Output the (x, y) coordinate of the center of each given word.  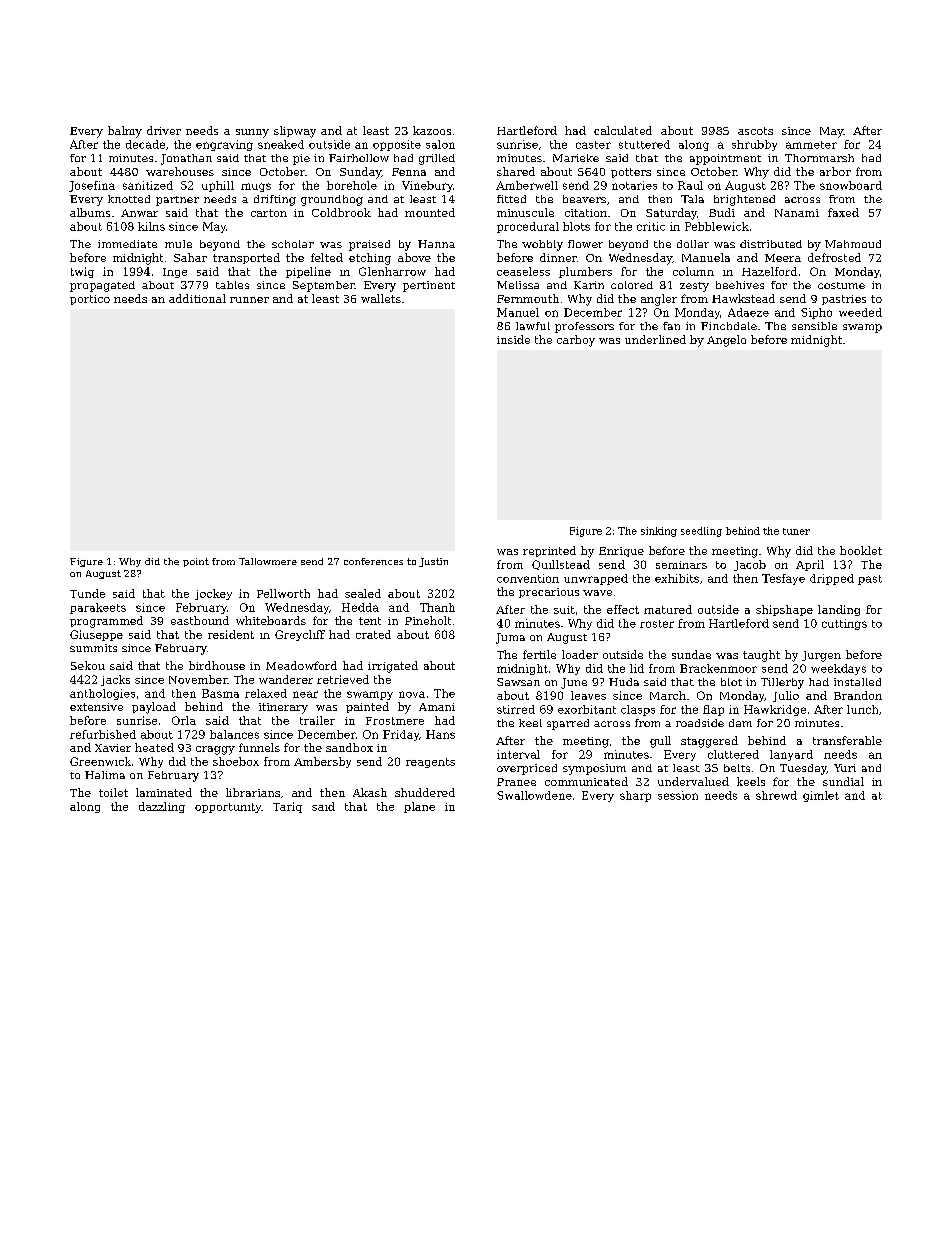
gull (660, 742)
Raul (690, 185)
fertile (539, 654)
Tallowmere (268, 561)
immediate (127, 244)
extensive (96, 707)
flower (585, 244)
